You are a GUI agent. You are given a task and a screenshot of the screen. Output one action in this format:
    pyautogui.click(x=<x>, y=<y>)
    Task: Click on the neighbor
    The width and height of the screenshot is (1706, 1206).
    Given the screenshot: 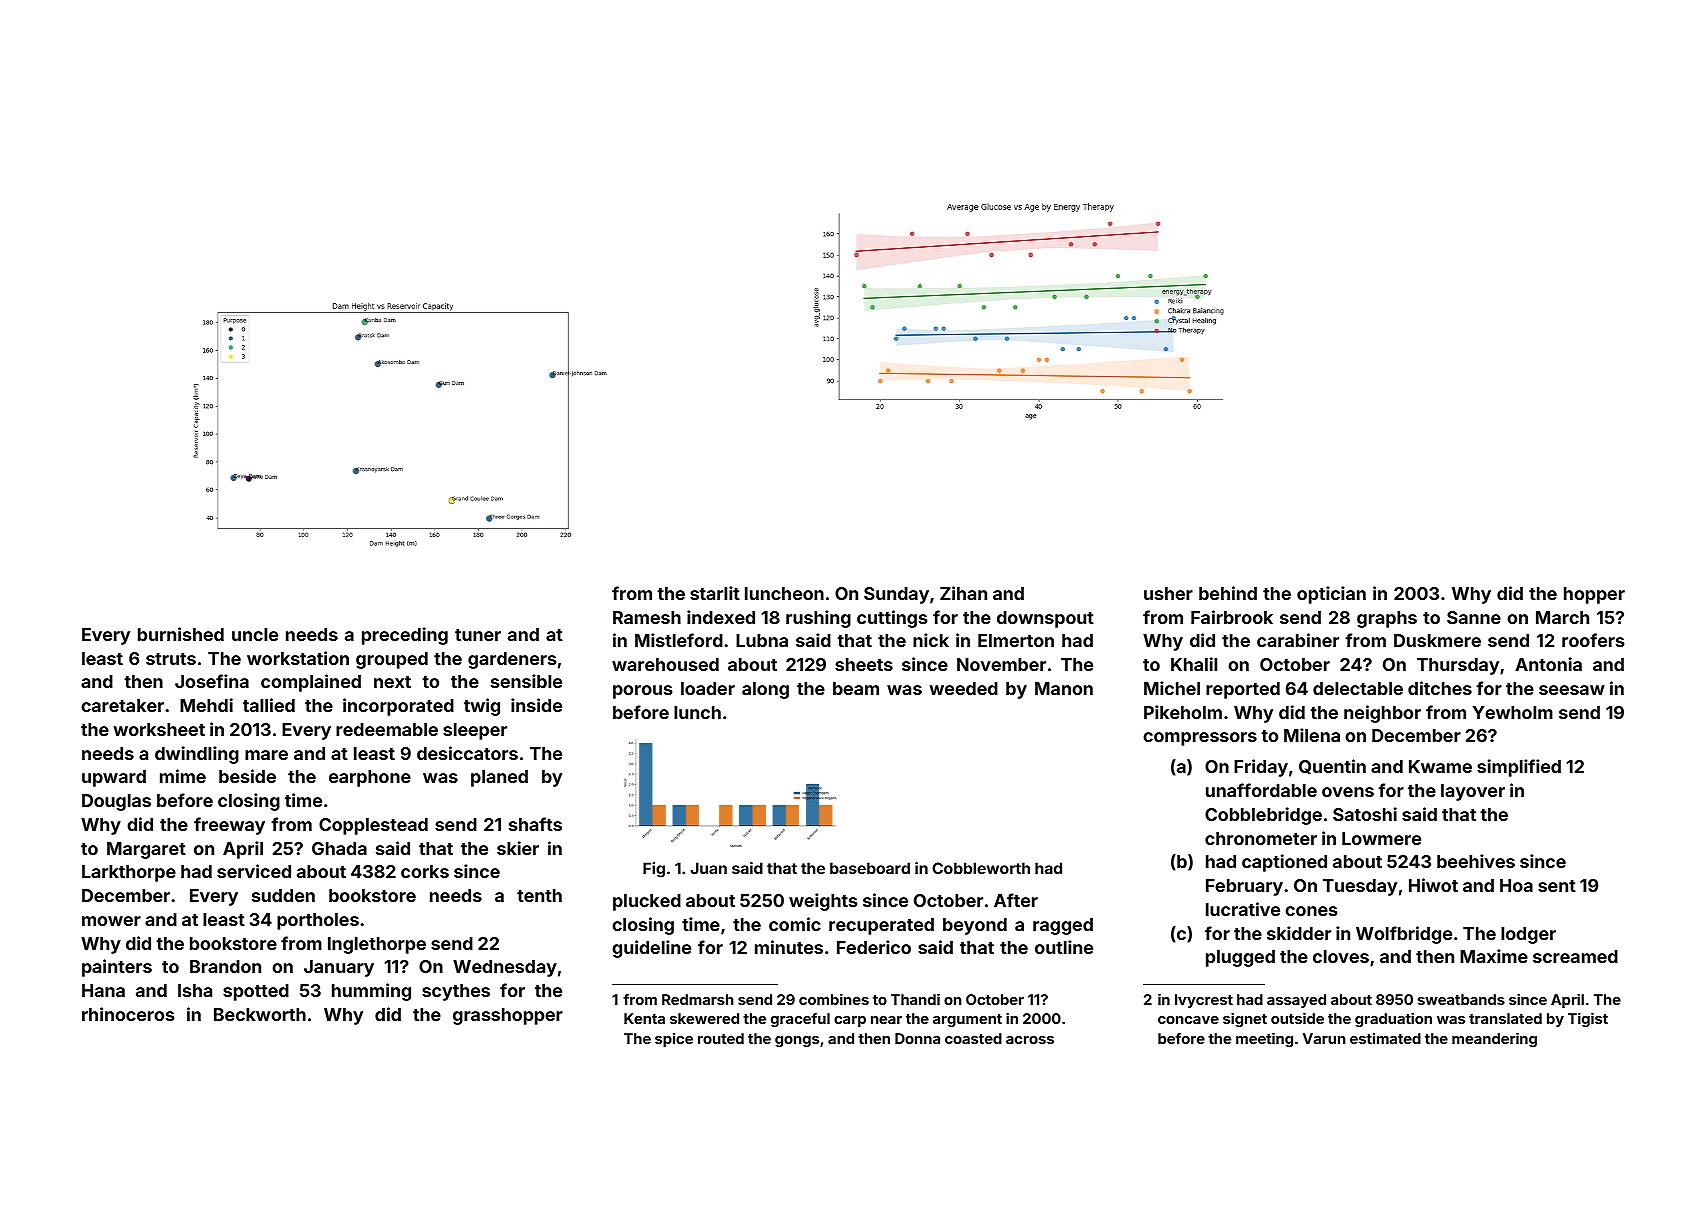 What is the action you would take?
    pyautogui.click(x=1382, y=714)
